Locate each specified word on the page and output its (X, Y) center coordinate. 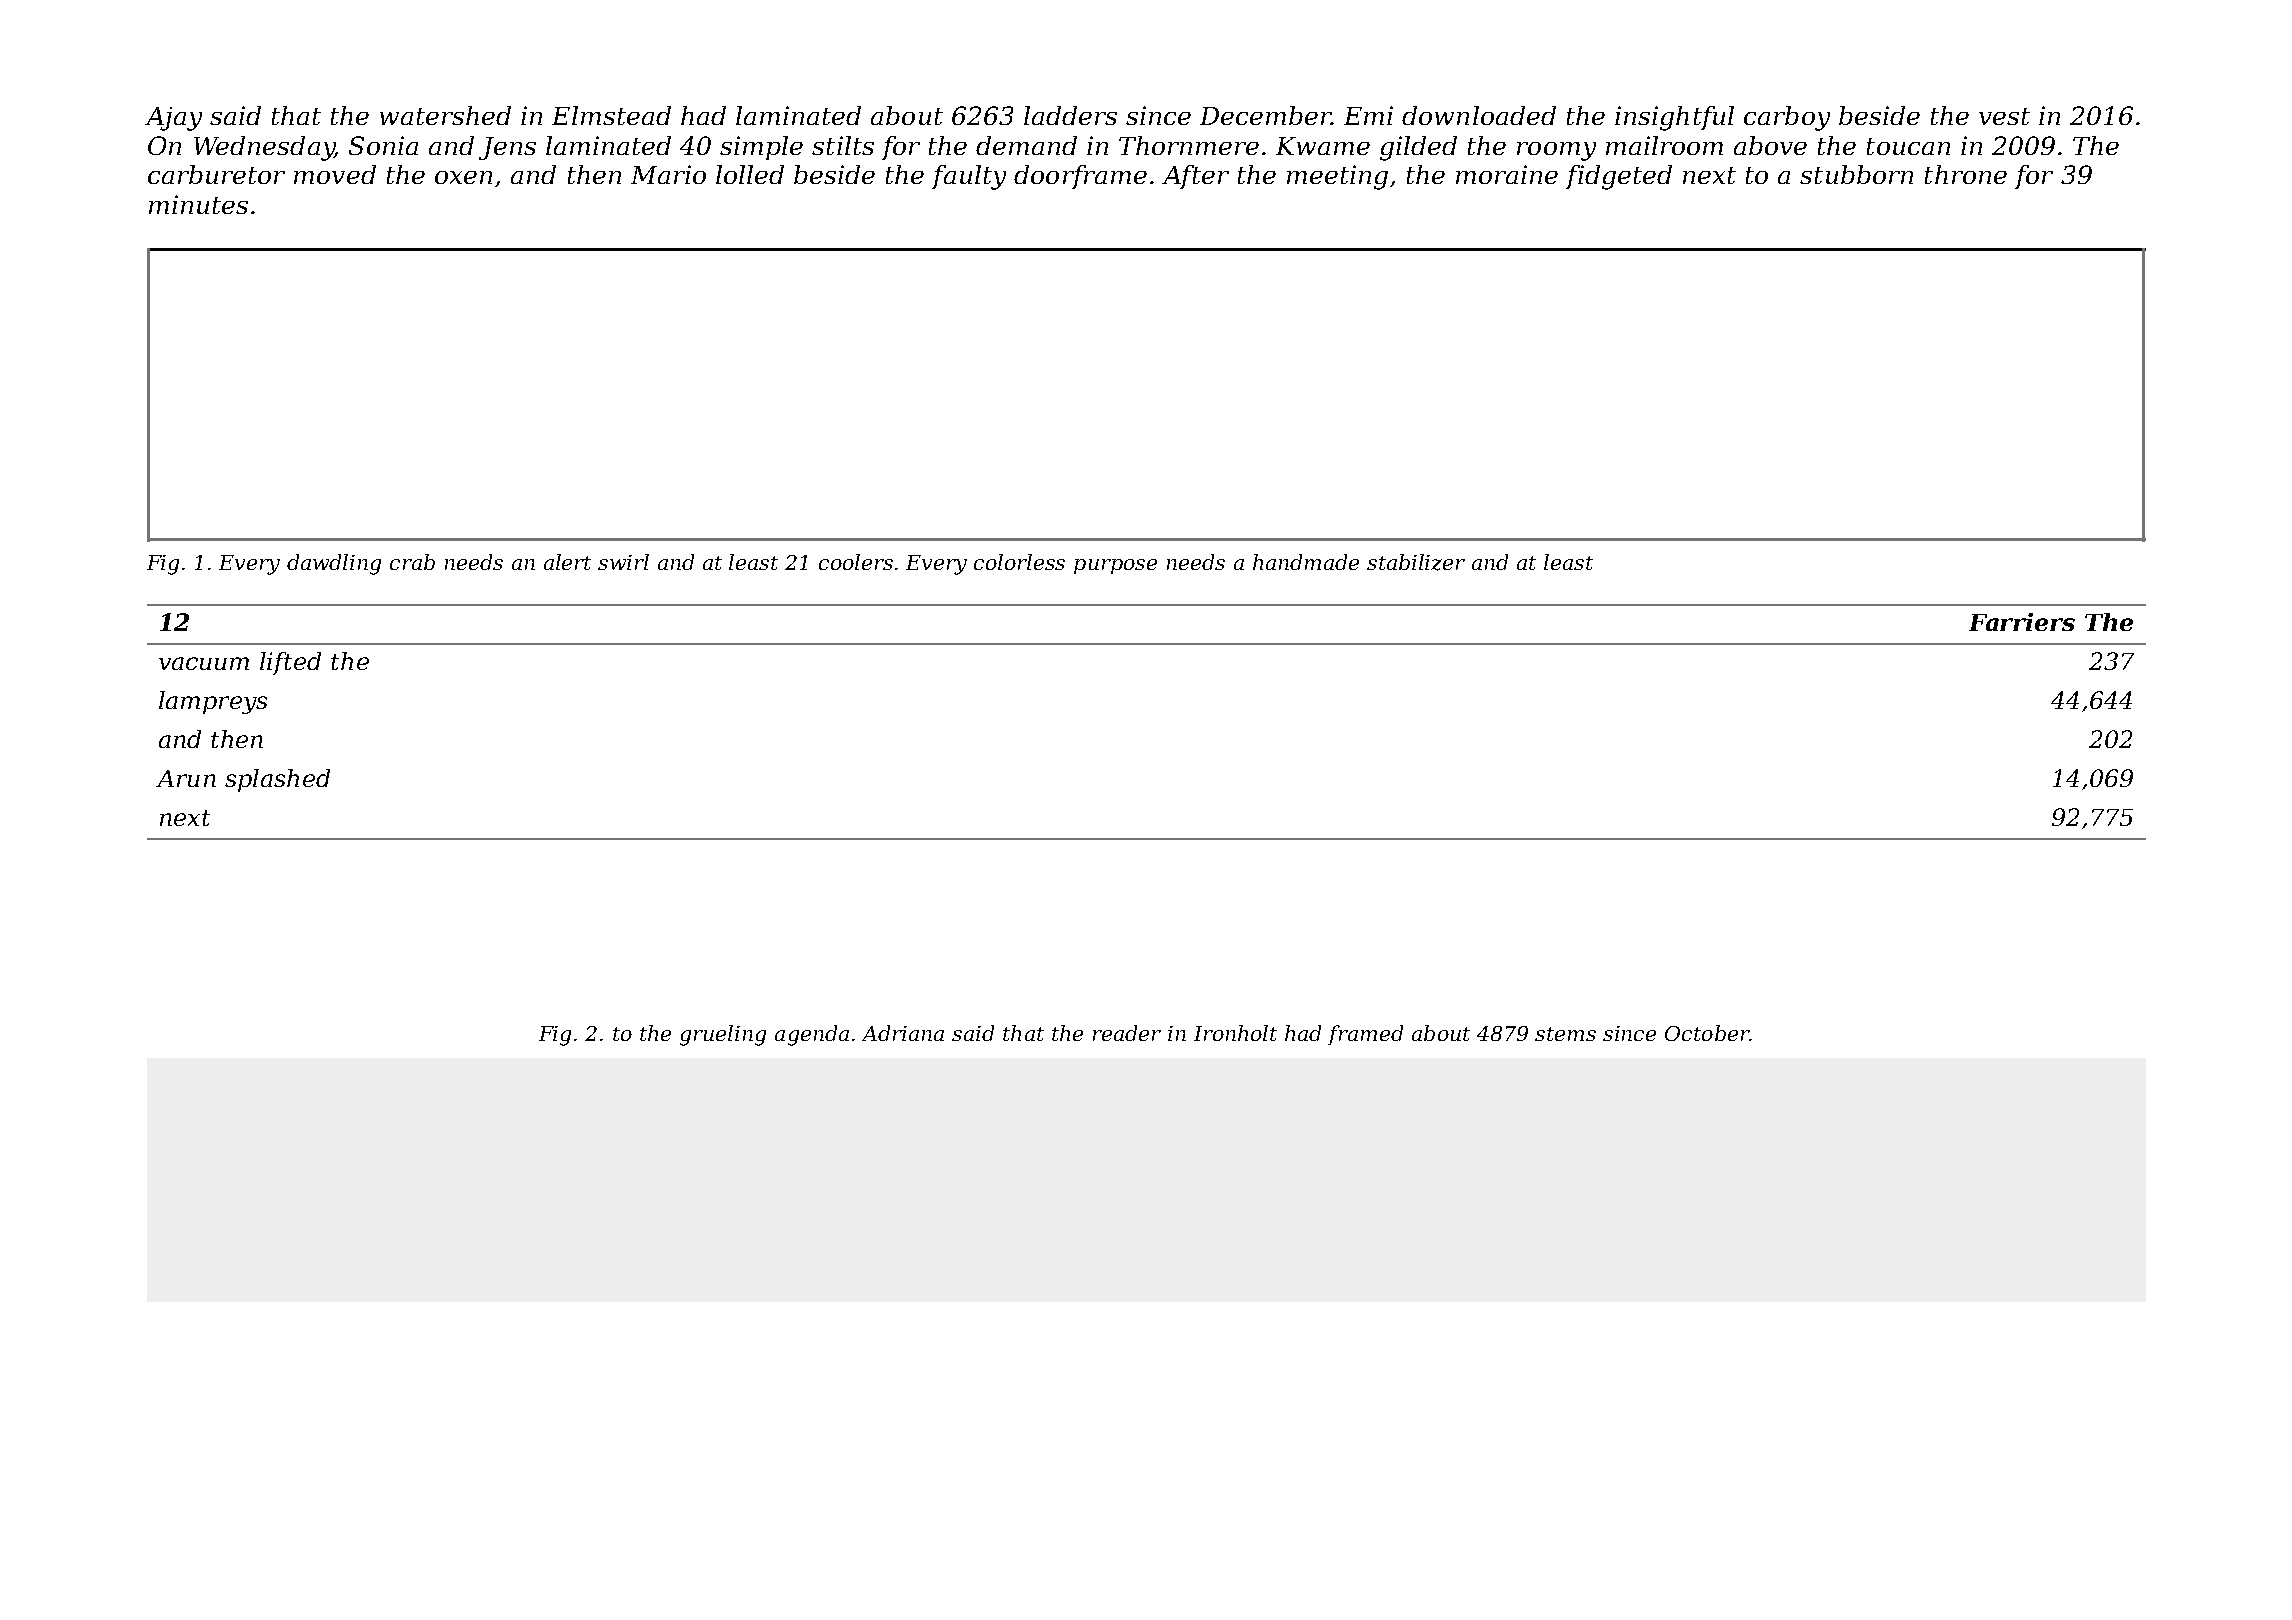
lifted (290, 663)
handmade (1306, 562)
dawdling (334, 564)
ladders (1070, 115)
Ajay (173, 119)
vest (2004, 116)
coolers (856, 562)
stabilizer (1416, 562)
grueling (723, 1035)
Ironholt (1235, 1033)
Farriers (2022, 622)
